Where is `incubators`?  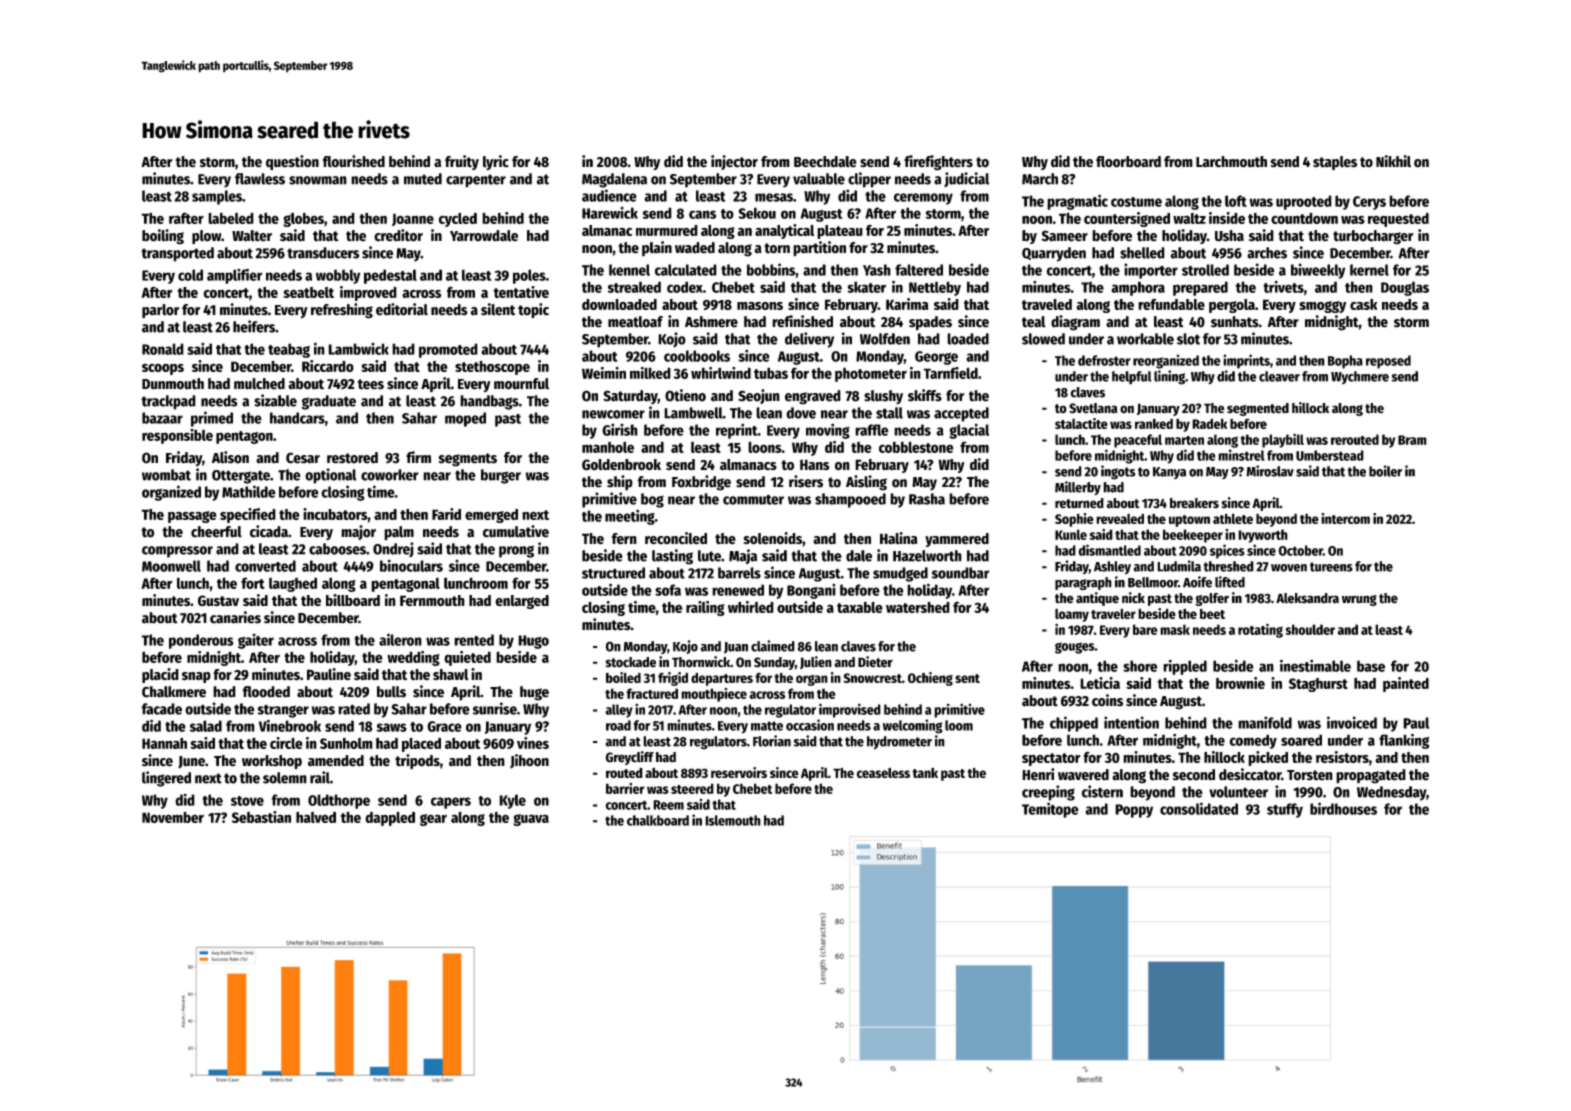 incubators is located at coordinates (335, 514).
